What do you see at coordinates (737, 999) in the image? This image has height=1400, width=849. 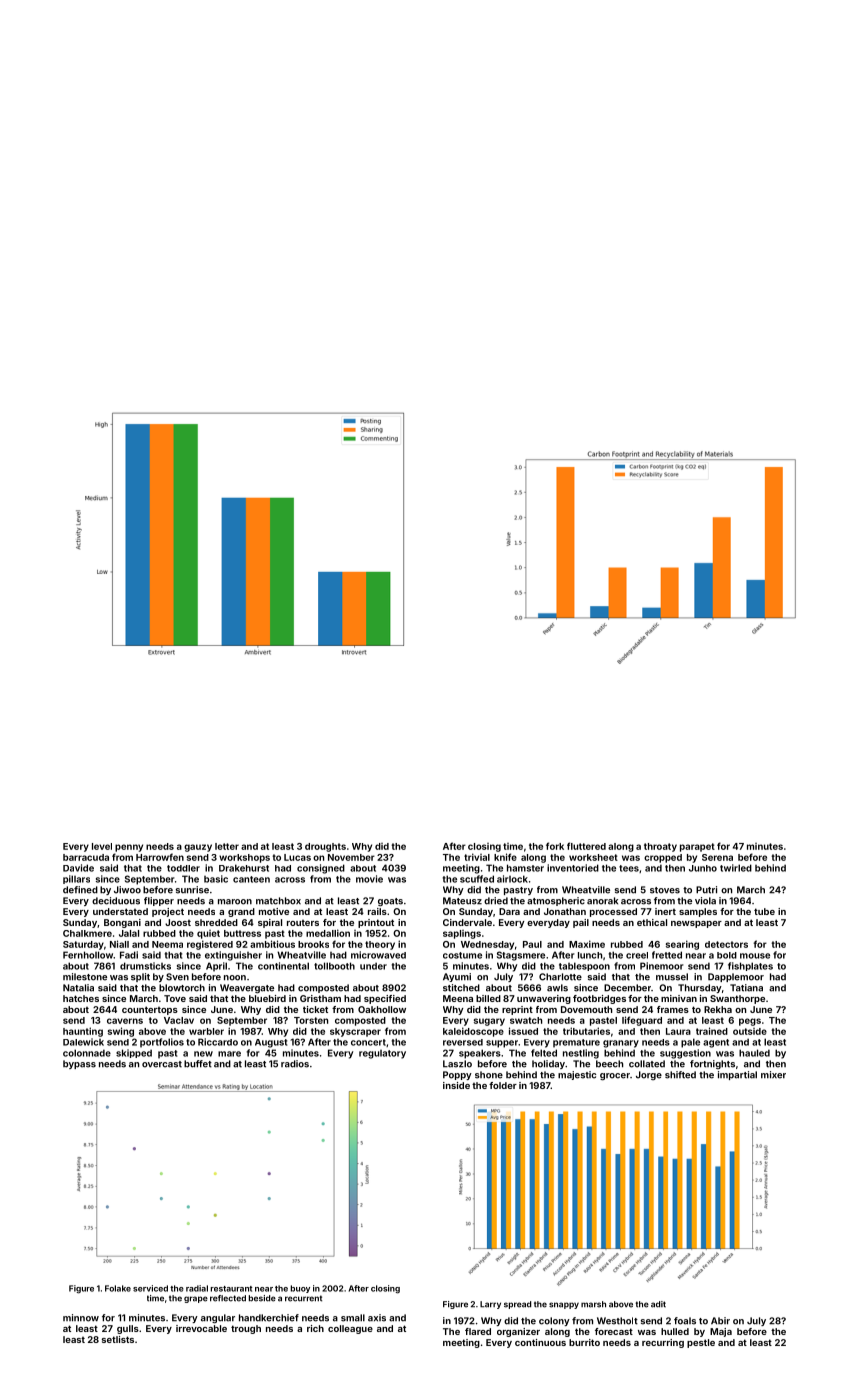 I see `Swanthorpe` at bounding box center [737, 999].
